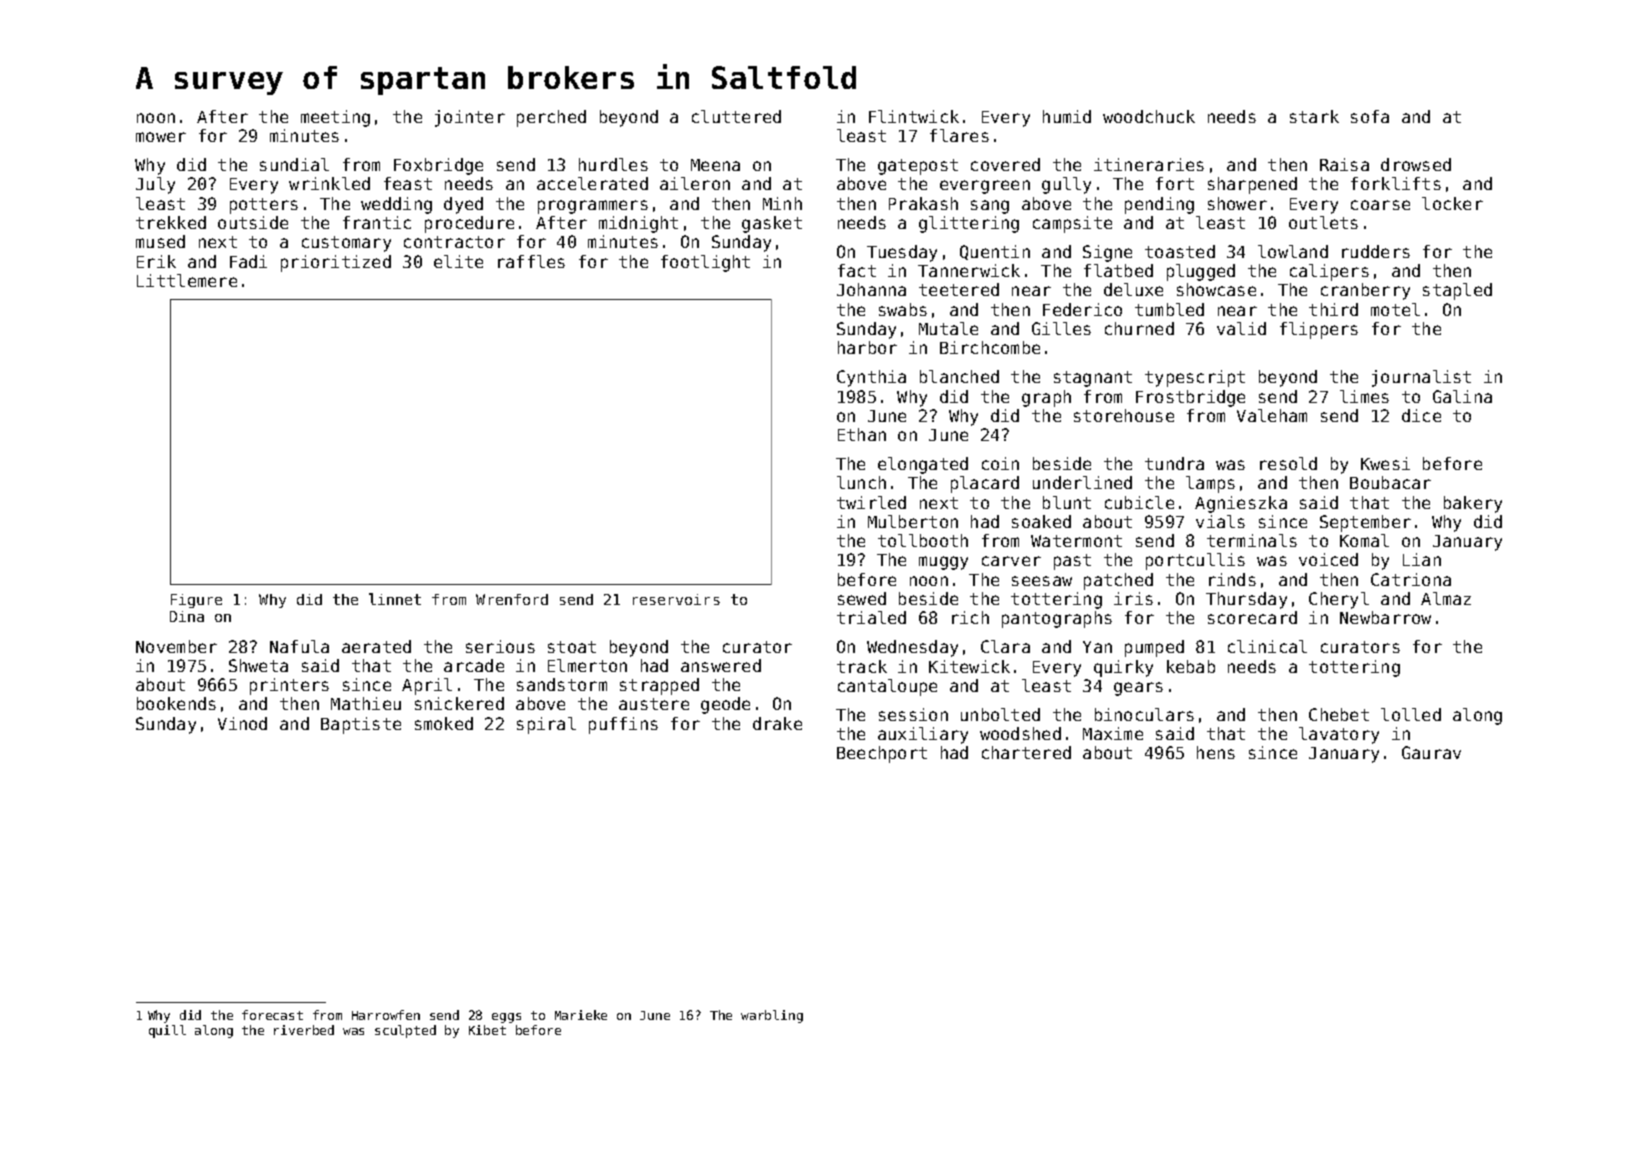 This document has width=1642, height=1161. Describe the element at coordinates (772, 1016) in the document. I see `warbling` at that location.
